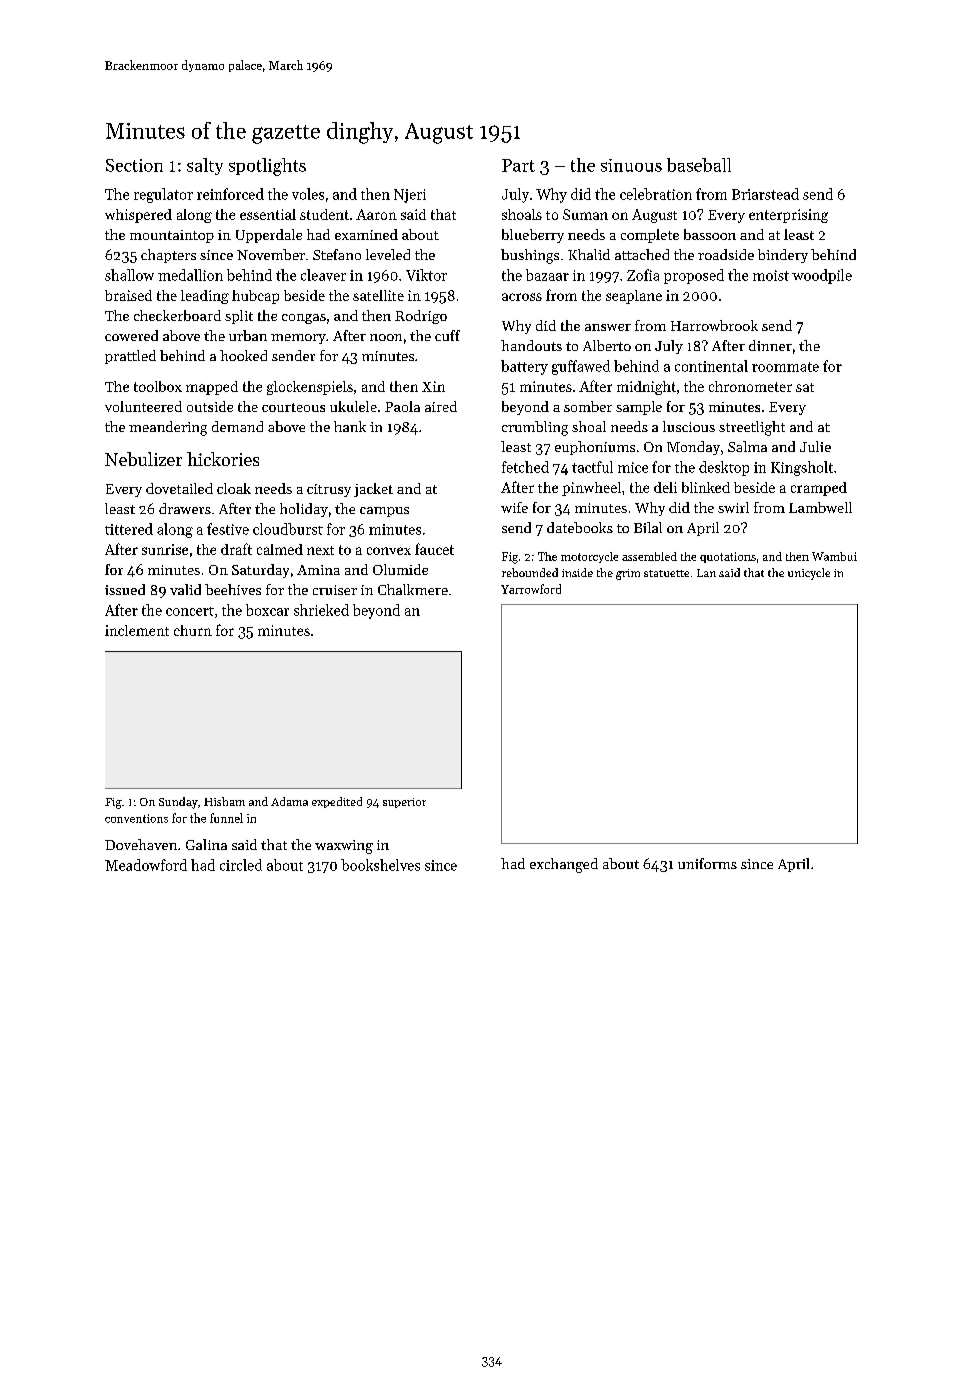 This screenshot has height=1395, width=963. What do you see at coordinates (134, 165) in the screenshot?
I see `Section` at bounding box center [134, 165].
